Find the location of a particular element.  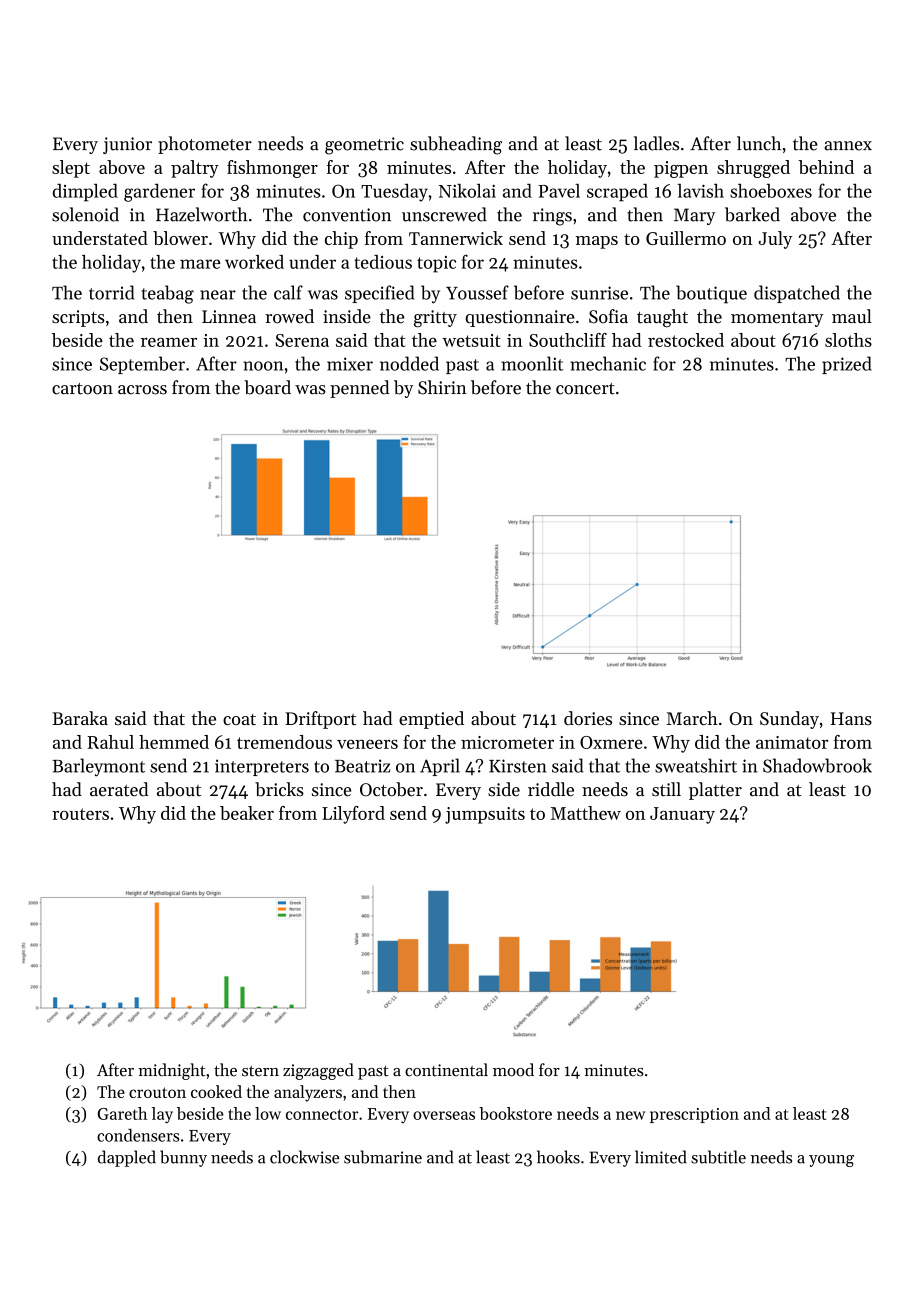

animator is located at coordinates (792, 742).
